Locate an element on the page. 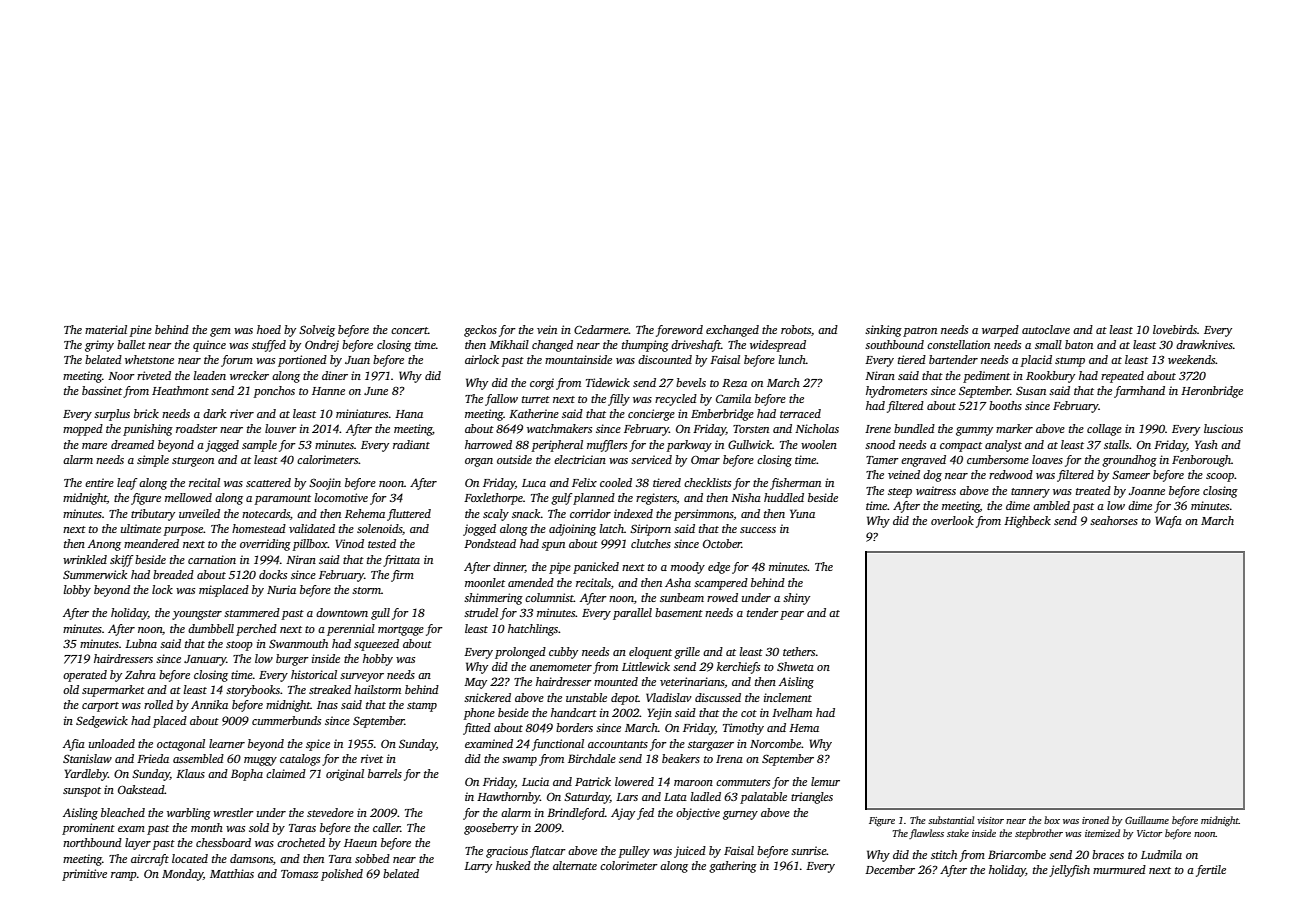  inclement is located at coordinates (788, 697).
